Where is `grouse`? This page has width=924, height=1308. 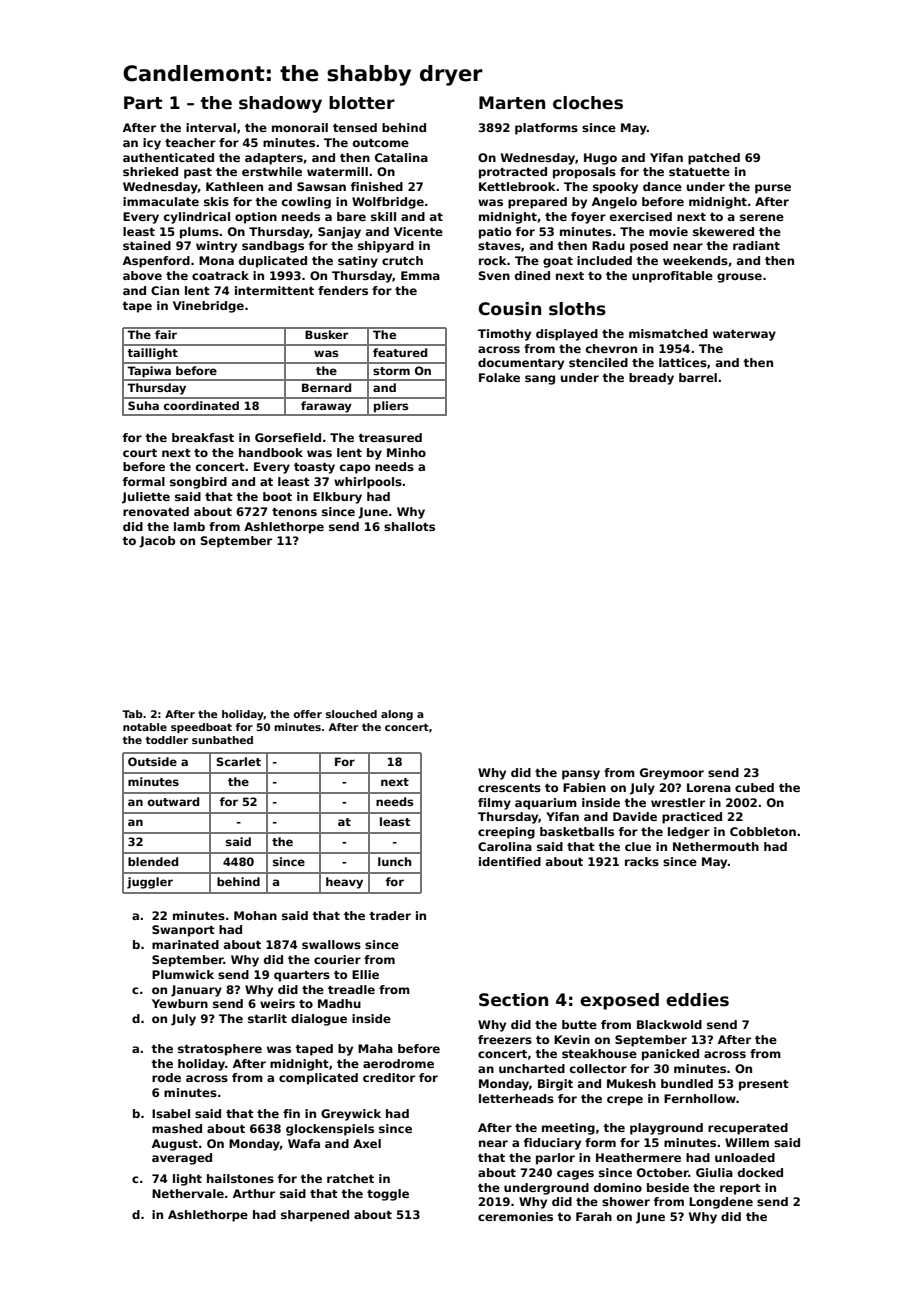
grouse is located at coordinates (739, 278).
